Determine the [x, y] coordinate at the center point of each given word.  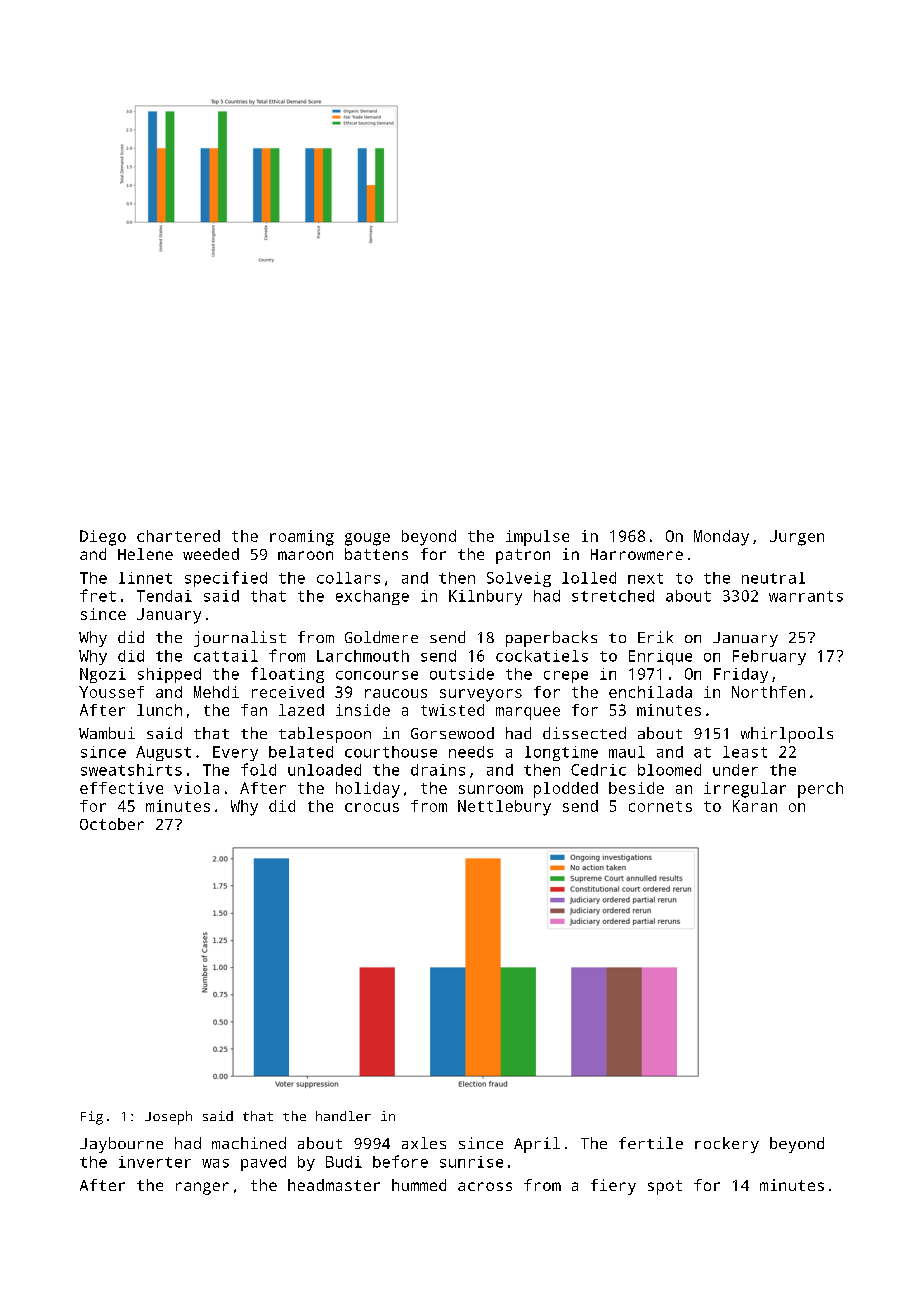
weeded [211, 554]
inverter [155, 1162]
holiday [368, 790]
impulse [537, 538]
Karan [755, 806]
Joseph [168, 1118]
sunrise [471, 1162]
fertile [651, 1143]
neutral [773, 578]
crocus [372, 807]
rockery [727, 1145]
